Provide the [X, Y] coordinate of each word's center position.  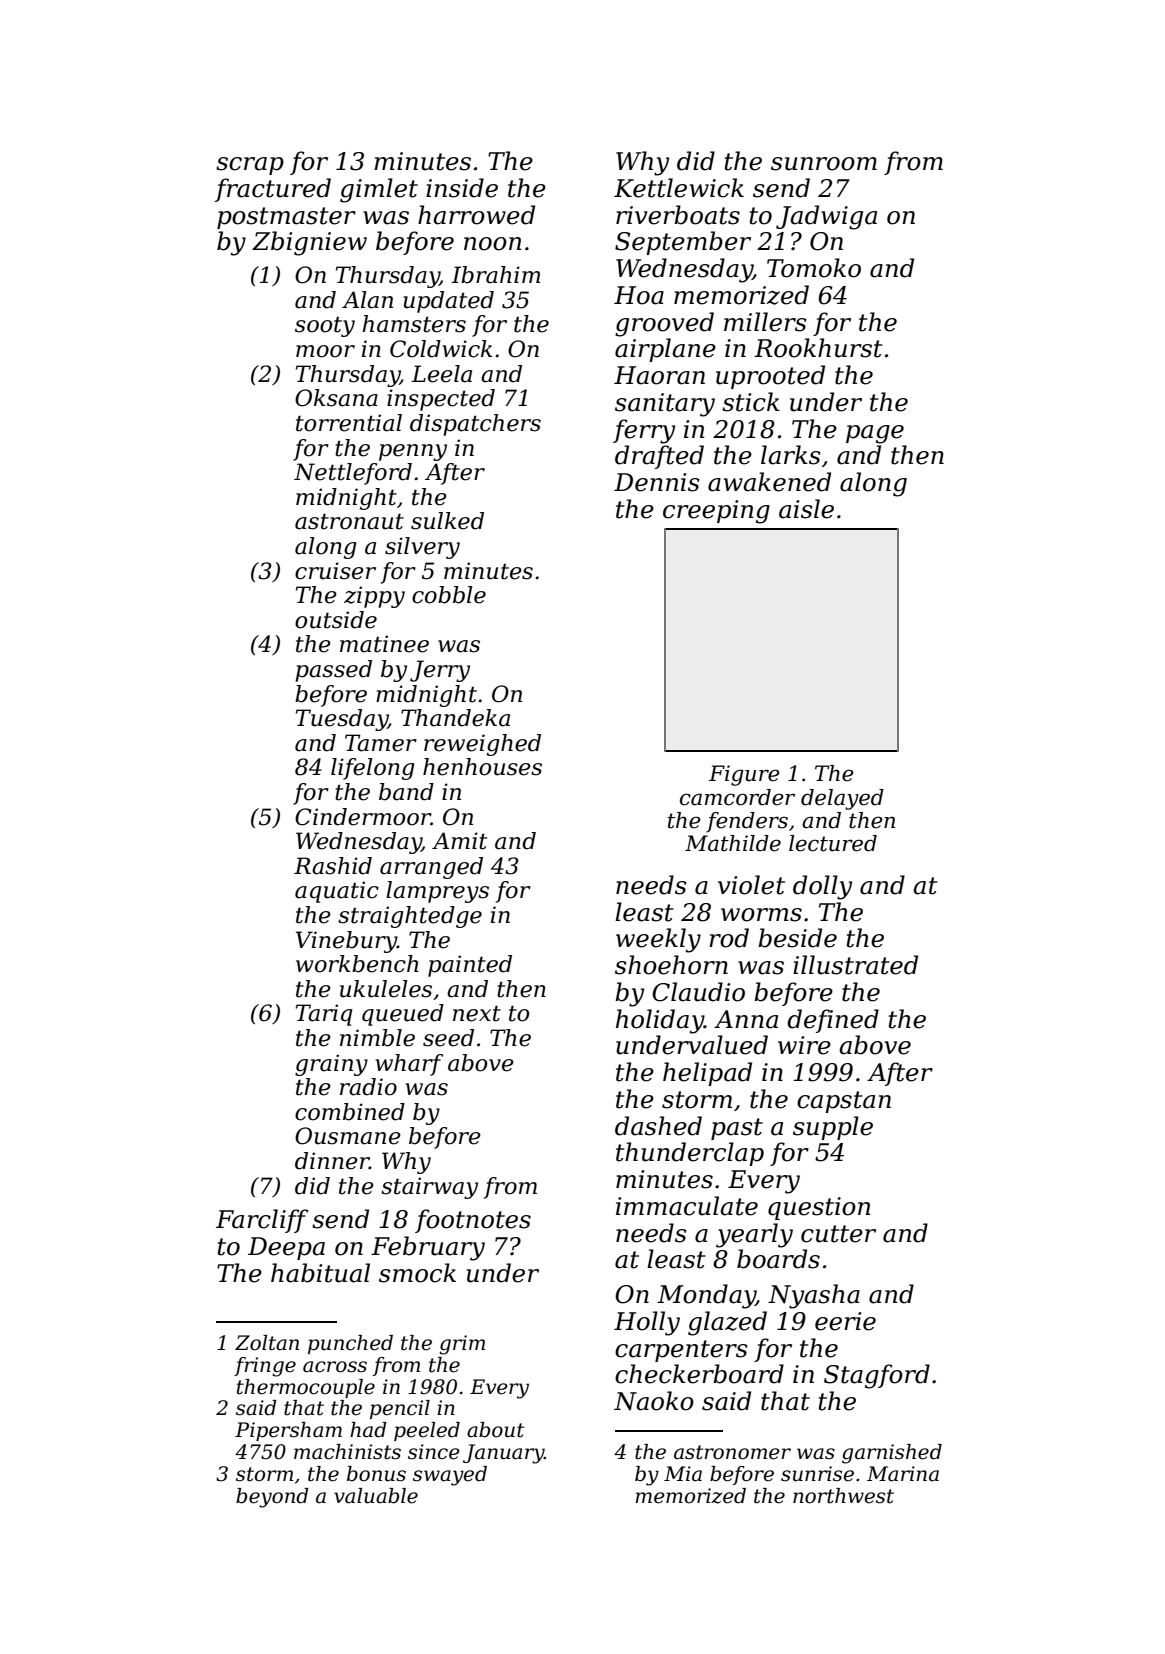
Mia [683, 1474]
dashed [658, 1126]
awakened [769, 482]
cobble [449, 595]
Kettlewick [679, 188]
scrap [250, 166]
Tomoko [814, 268]
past [737, 1129]
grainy [331, 1065]
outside [336, 620]
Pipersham [288, 1431]
